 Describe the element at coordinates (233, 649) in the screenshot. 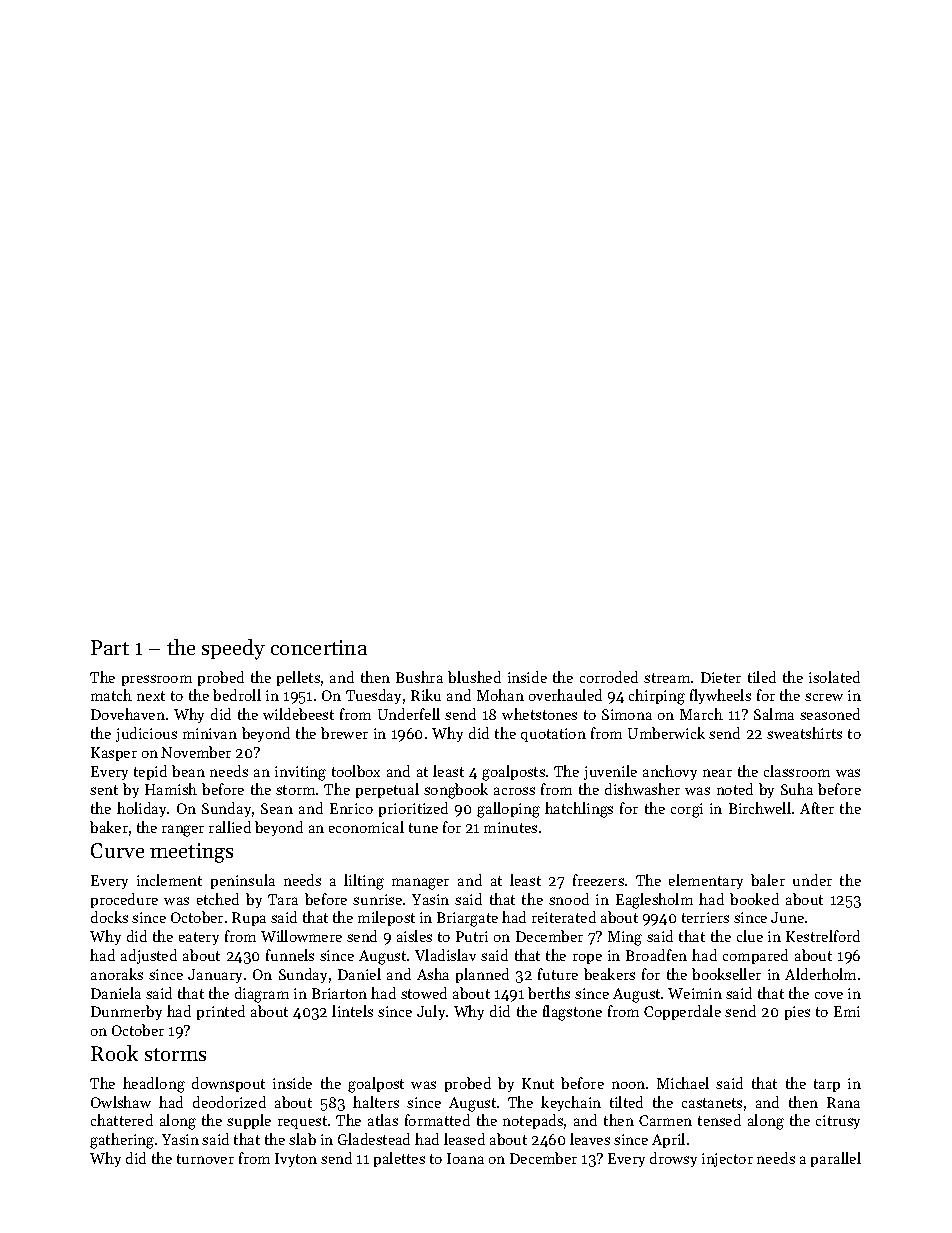

I see `speedy` at that location.
